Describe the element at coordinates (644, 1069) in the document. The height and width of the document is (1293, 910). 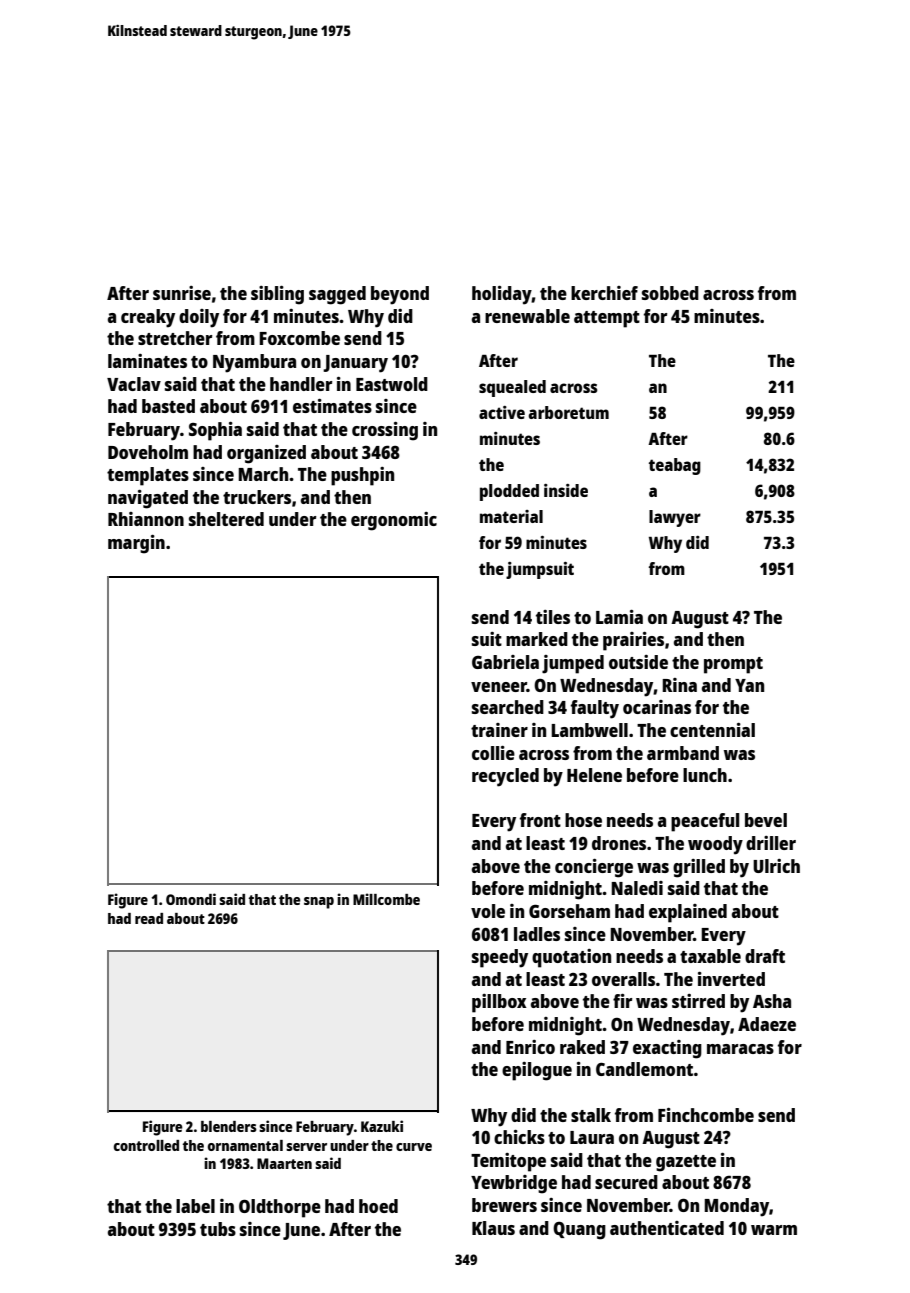
I see `Candlemont` at that location.
